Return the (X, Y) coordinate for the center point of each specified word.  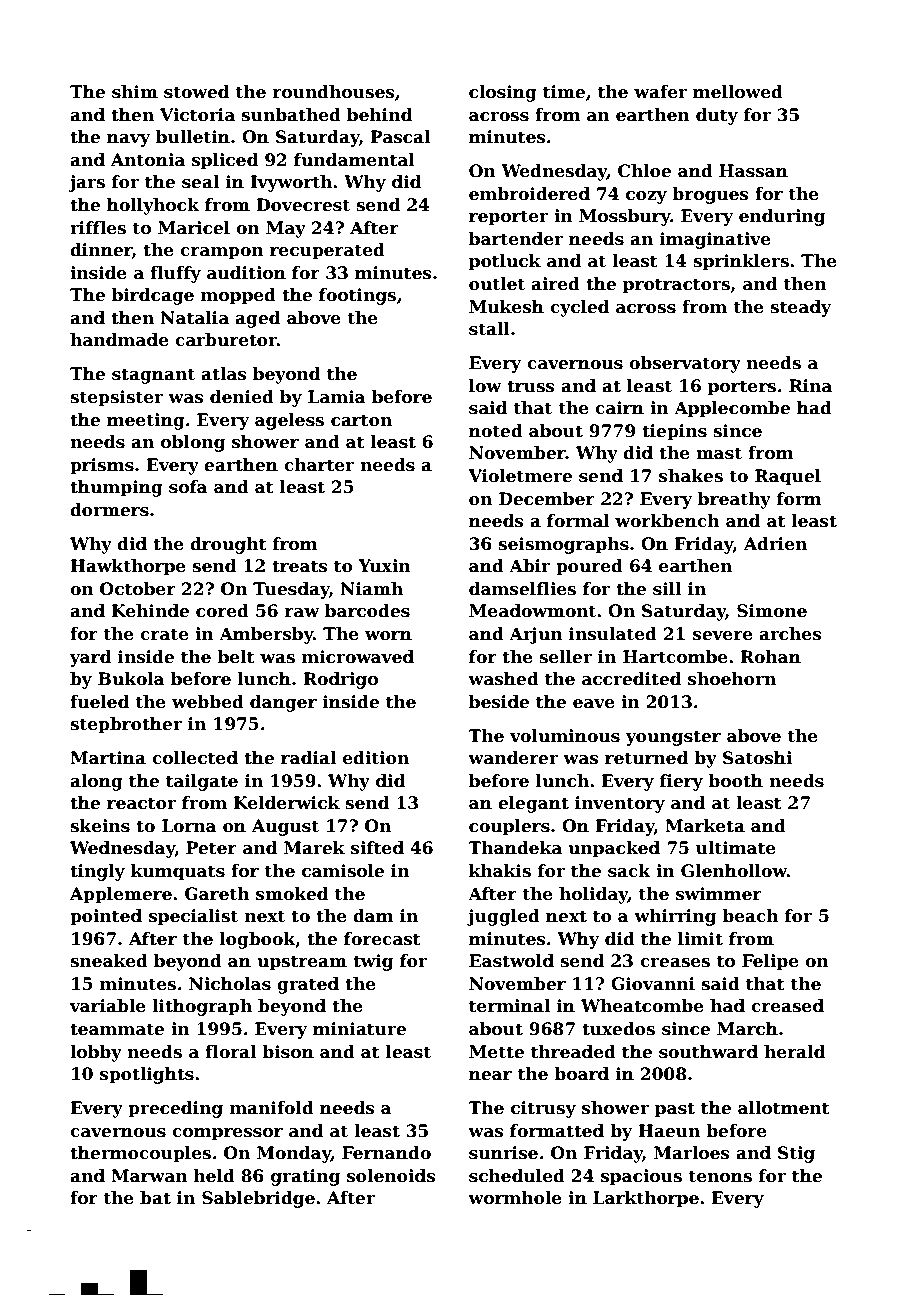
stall (489, 329)
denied (242, 397)
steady (800, 308)
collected (195, 758)
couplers (509, 827)
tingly (97, 872)
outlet (497, 284)
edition (376, 758)
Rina (810, 386)
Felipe (770, 962)
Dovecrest (303, 205)
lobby (96, 1053)
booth (735, 781)
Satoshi (757, 758)
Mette (496, 1052)
